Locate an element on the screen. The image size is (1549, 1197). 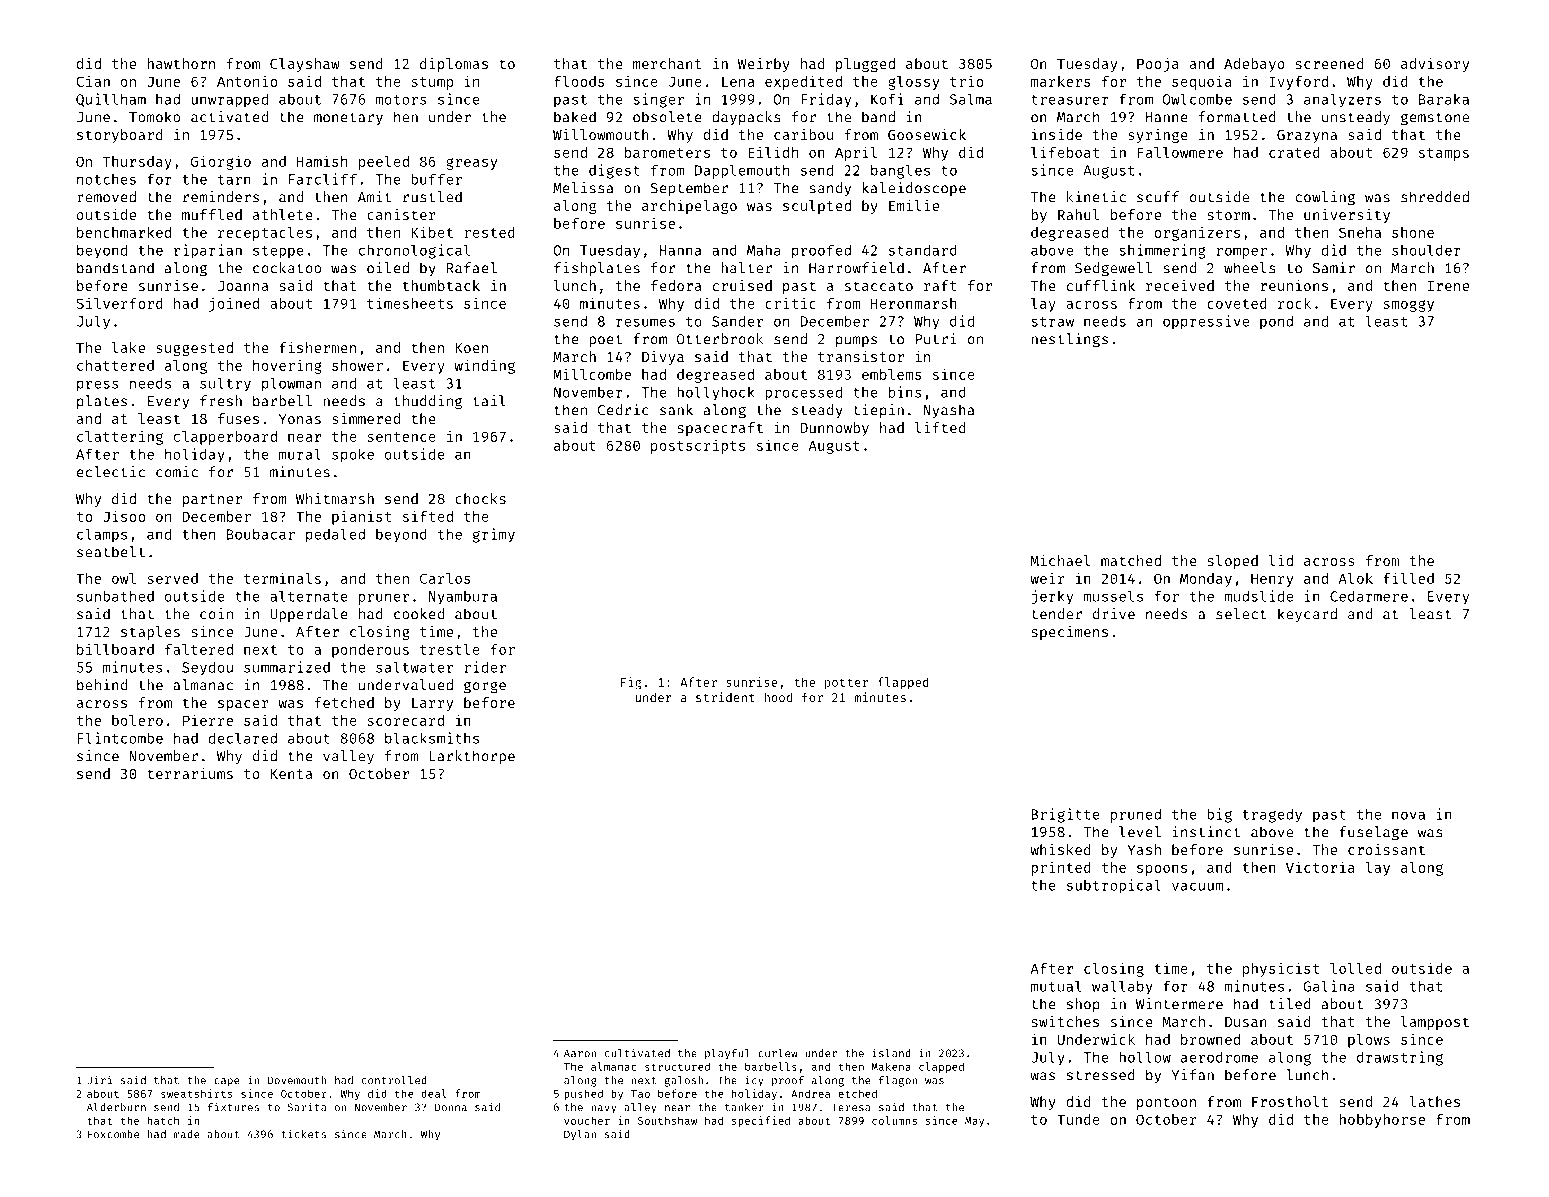
tiled is located at coordinates (1290, 1004).
